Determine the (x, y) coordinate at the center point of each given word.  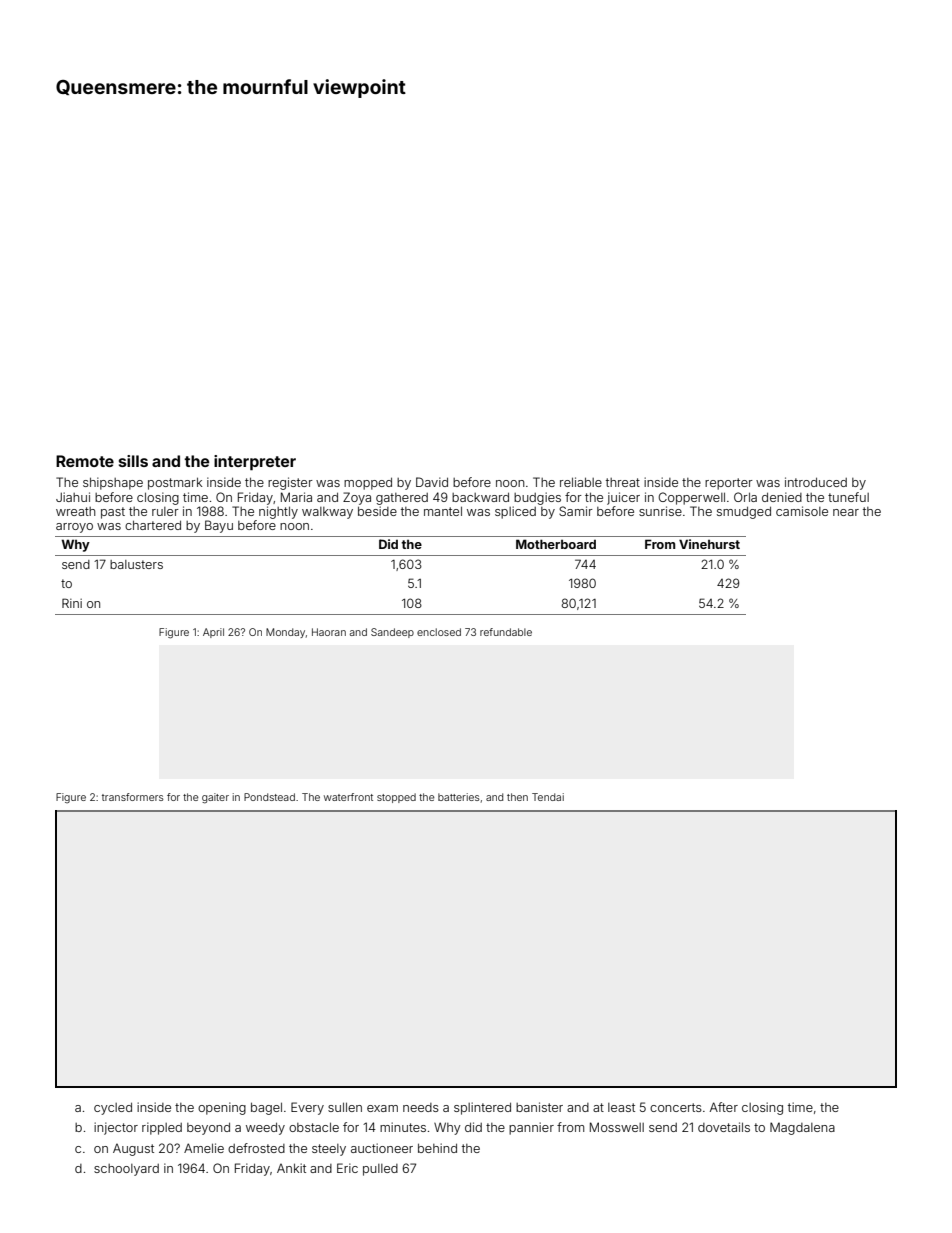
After (724, 1107)
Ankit (291, 1168)
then (517, 797)
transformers (133, 797)
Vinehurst (709, 544)
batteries (459, 797)
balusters (136, 564)
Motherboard (556, 544)
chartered (153, 525)
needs (421, 1107)
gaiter (215, 798)
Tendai (548, 797)
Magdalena (802, 1128)
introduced (816, 482)
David (432, 482)
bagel (266, 1108)
